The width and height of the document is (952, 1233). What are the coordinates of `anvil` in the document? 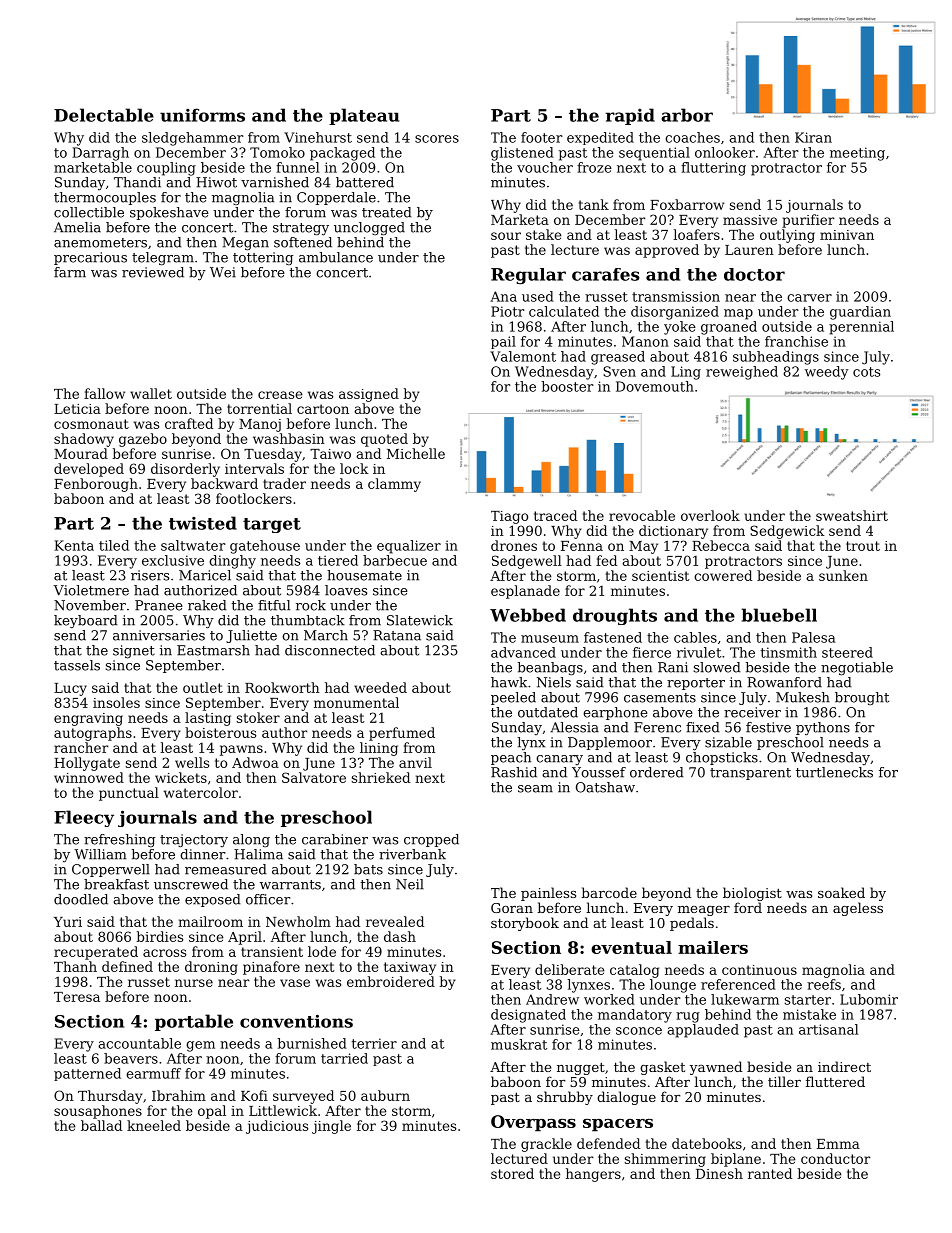 It's located at (415, 762).
